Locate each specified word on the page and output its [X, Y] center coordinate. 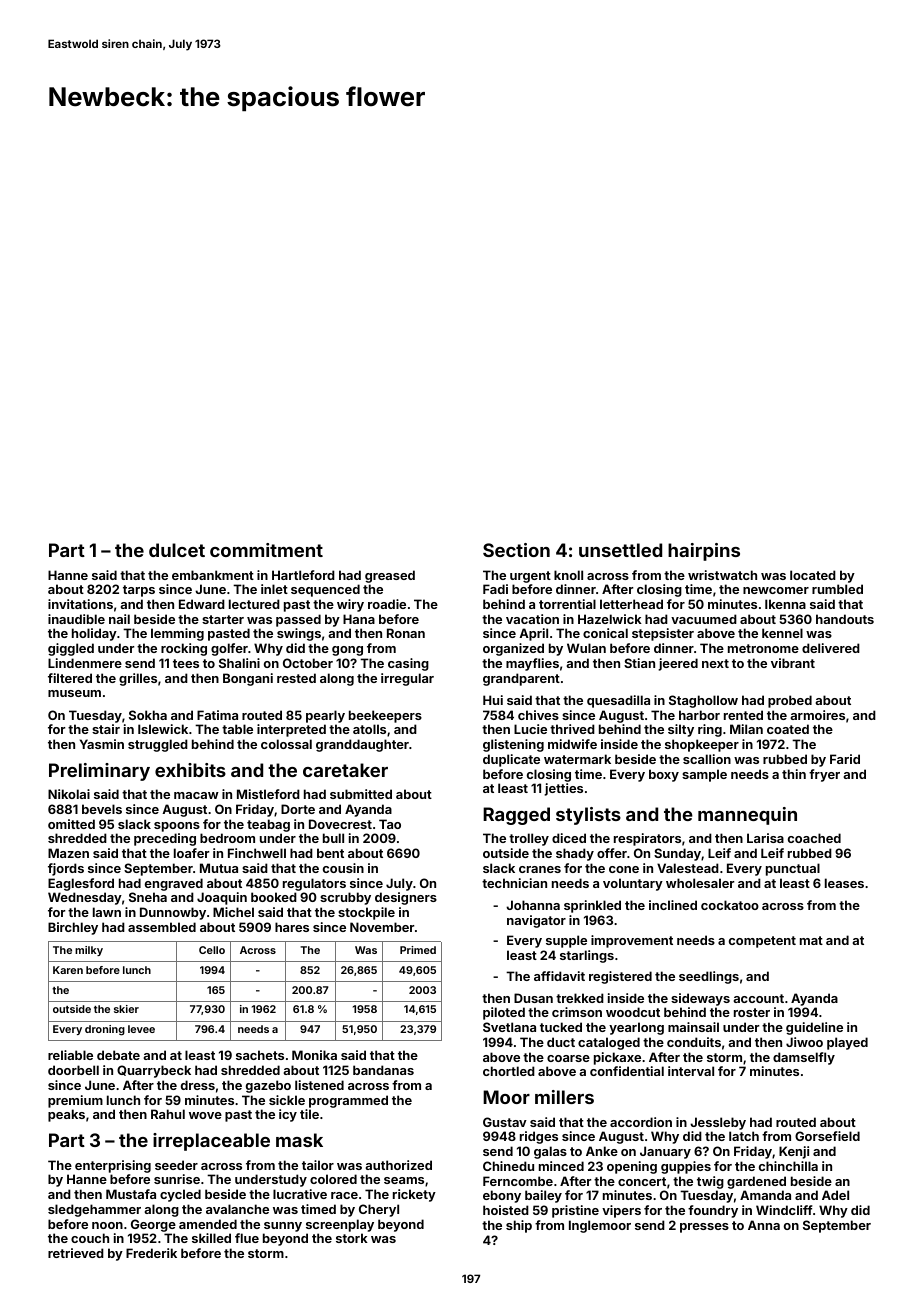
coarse [568, 1058]
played [847, 1043]
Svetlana [509, 1027]
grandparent [521, 679]
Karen [68, 970]
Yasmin [102, 744]
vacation [532, 619]
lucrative [300, 1194]
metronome [763, 648]
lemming [177, 634]
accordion [641, 1122]
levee [141, 1029]
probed [790, 701]
